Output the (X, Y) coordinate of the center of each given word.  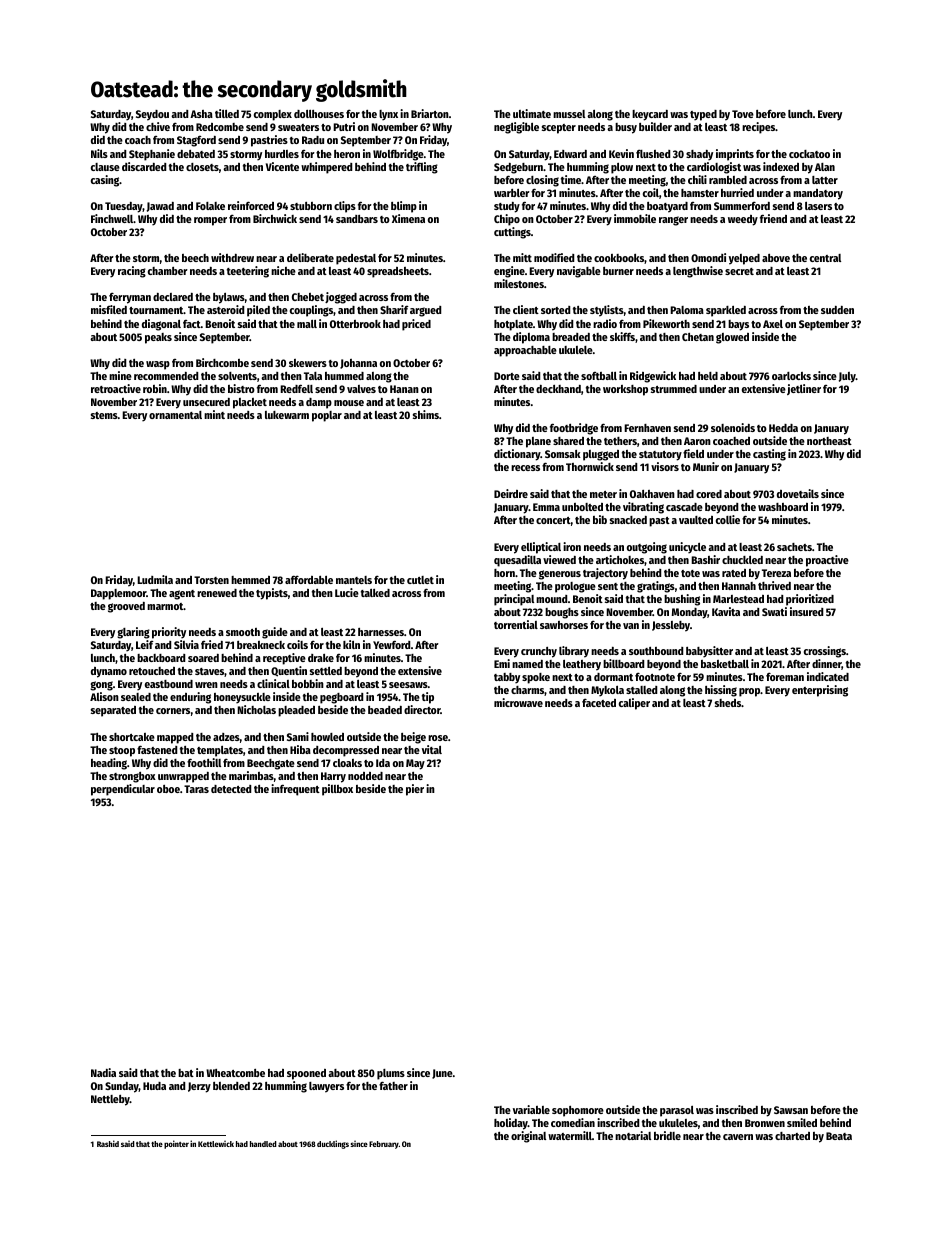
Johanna (358, 364)
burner (618, 271)
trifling (422, 168)
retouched (152, 671)
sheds (728, 703)
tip (428, 698)
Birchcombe (222, 362)
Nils (99, 153)
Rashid (108, 1143)
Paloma (687, 310)
